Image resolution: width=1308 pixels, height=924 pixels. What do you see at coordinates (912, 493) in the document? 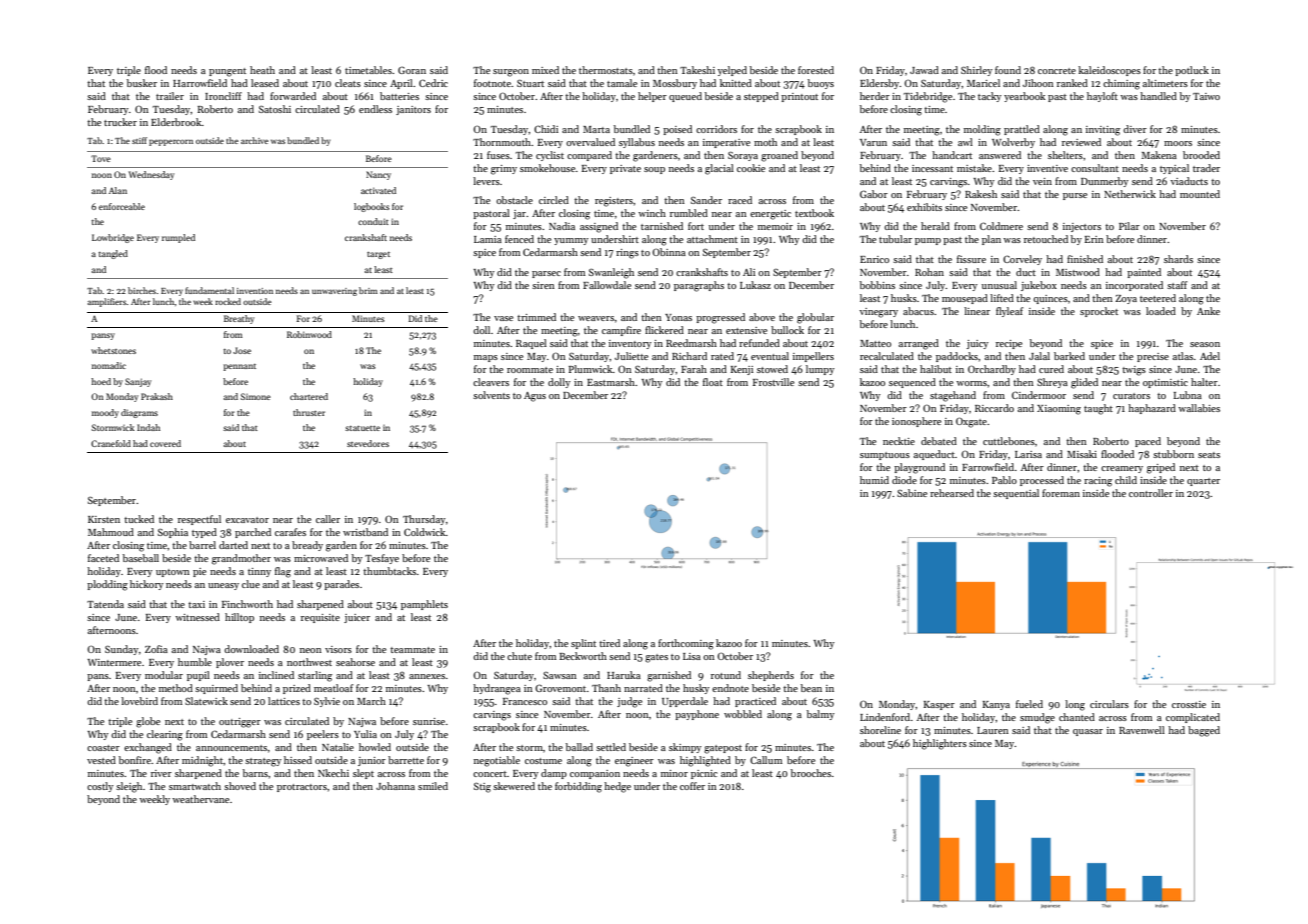
I see `Sabine` at bounding box center [912, 493].
